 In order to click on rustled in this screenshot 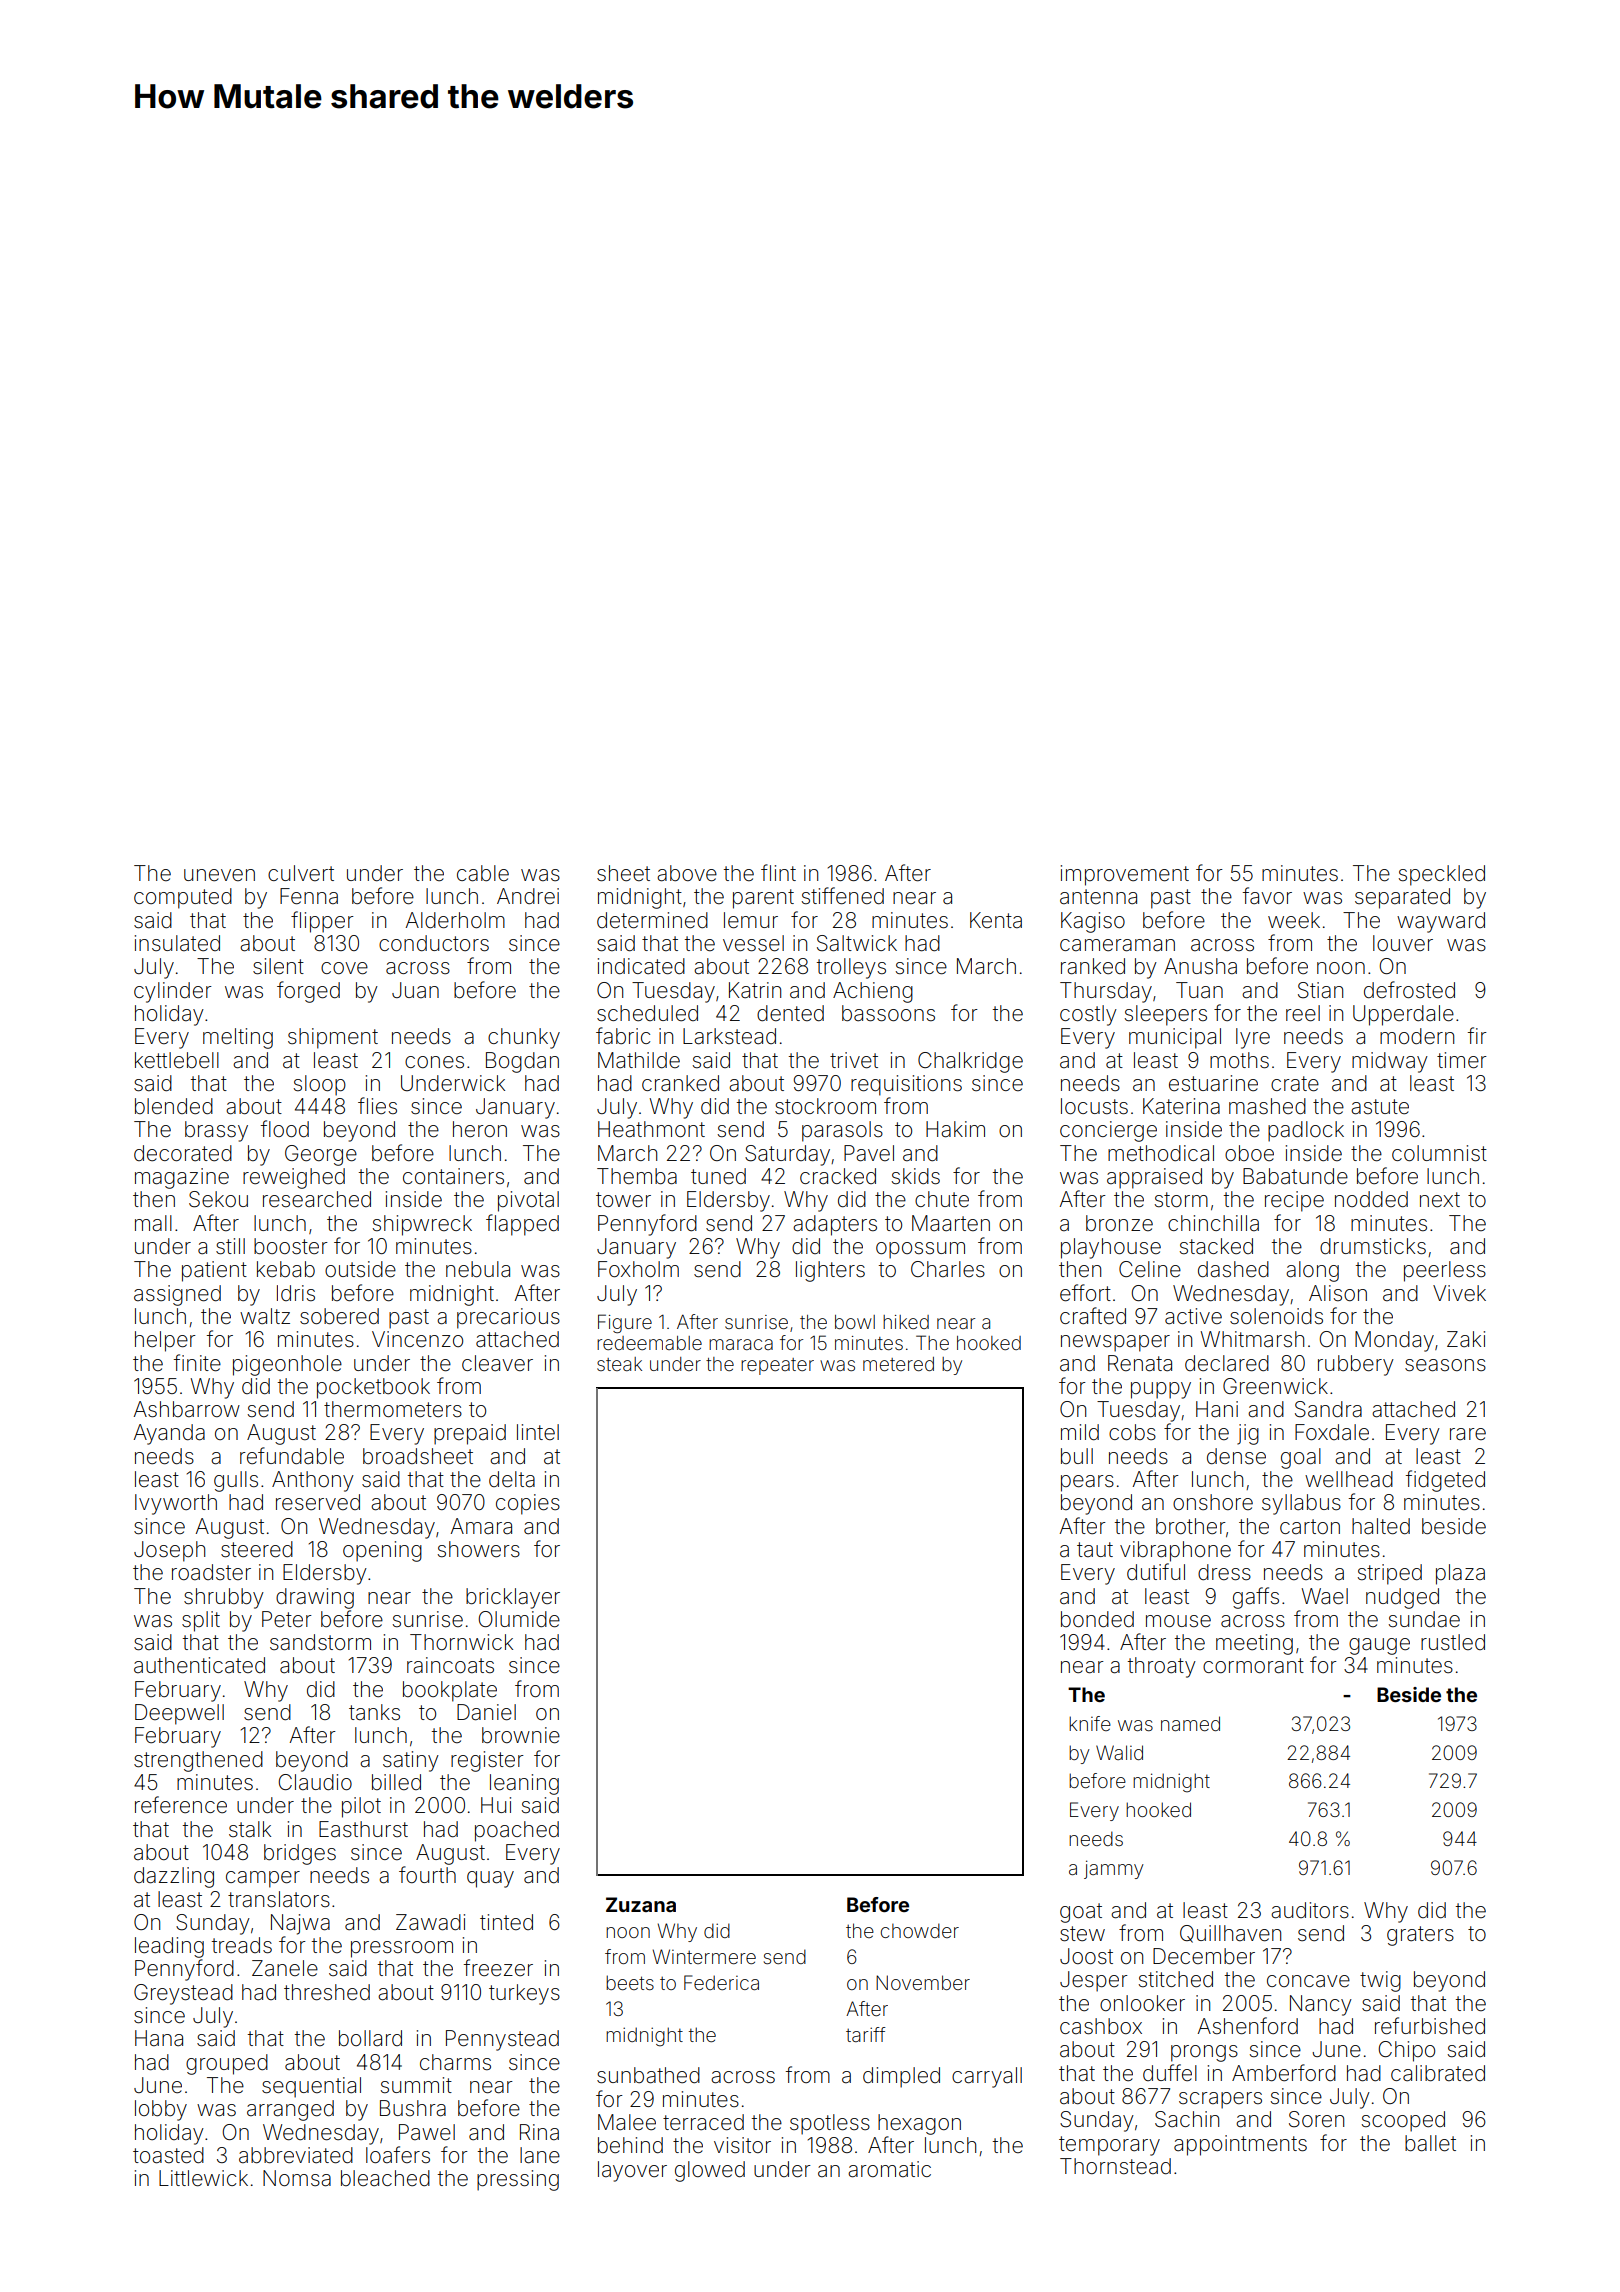, I will do `click(1453, 1642)`.
